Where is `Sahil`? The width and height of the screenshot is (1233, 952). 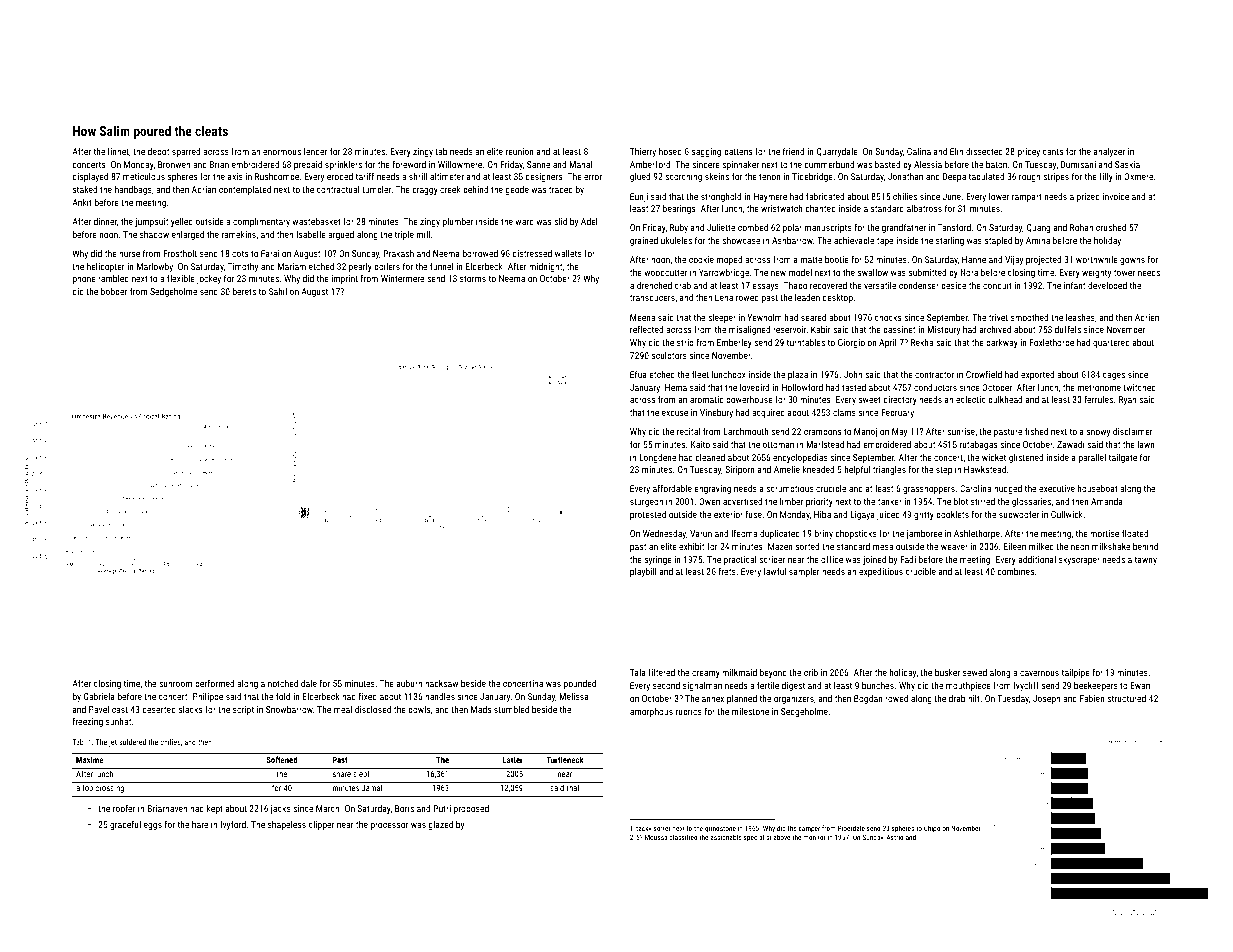
Sahil is located at coordinates (278, 291).
